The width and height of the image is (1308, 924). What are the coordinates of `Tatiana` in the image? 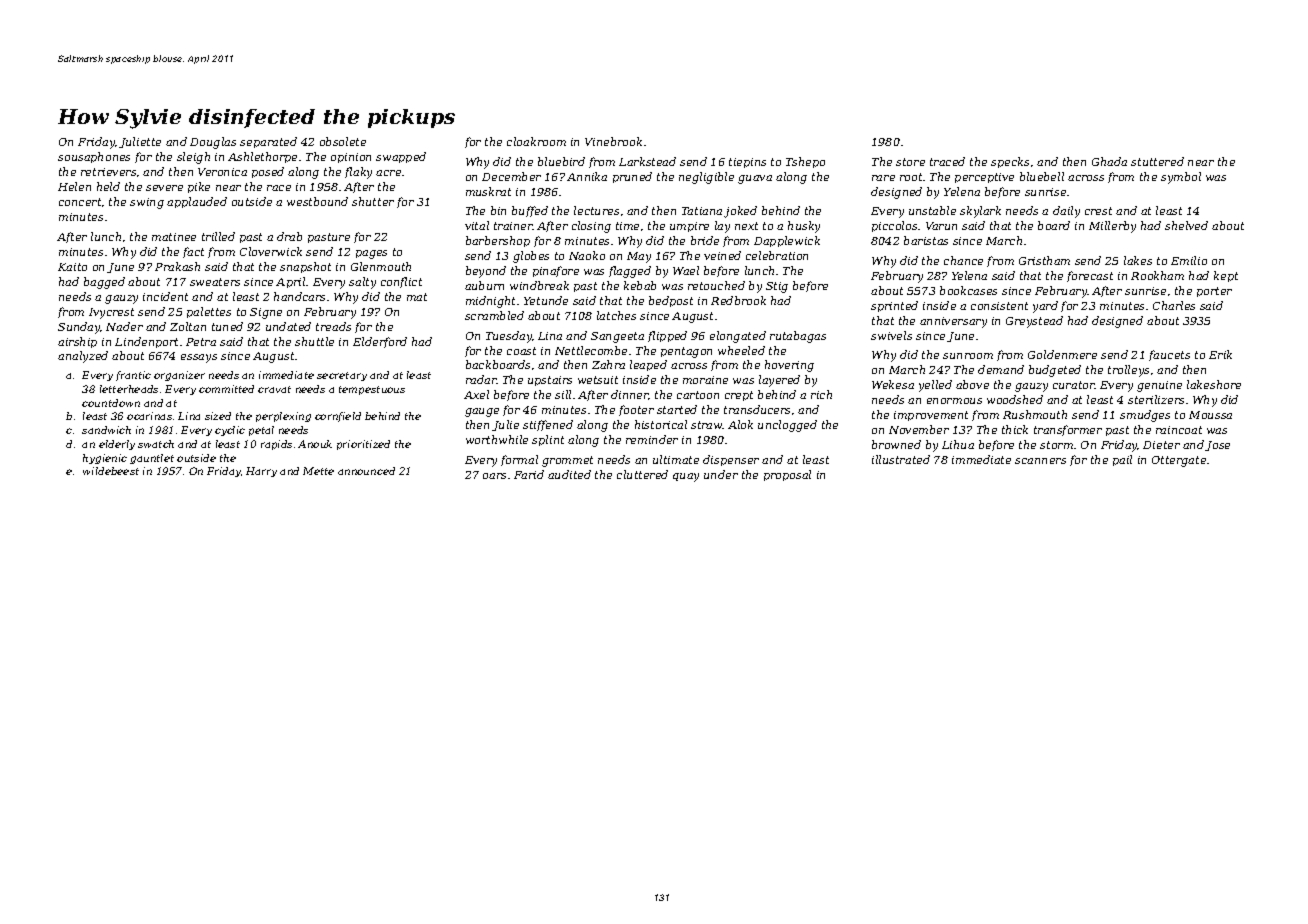 It's located at (702, 211).
